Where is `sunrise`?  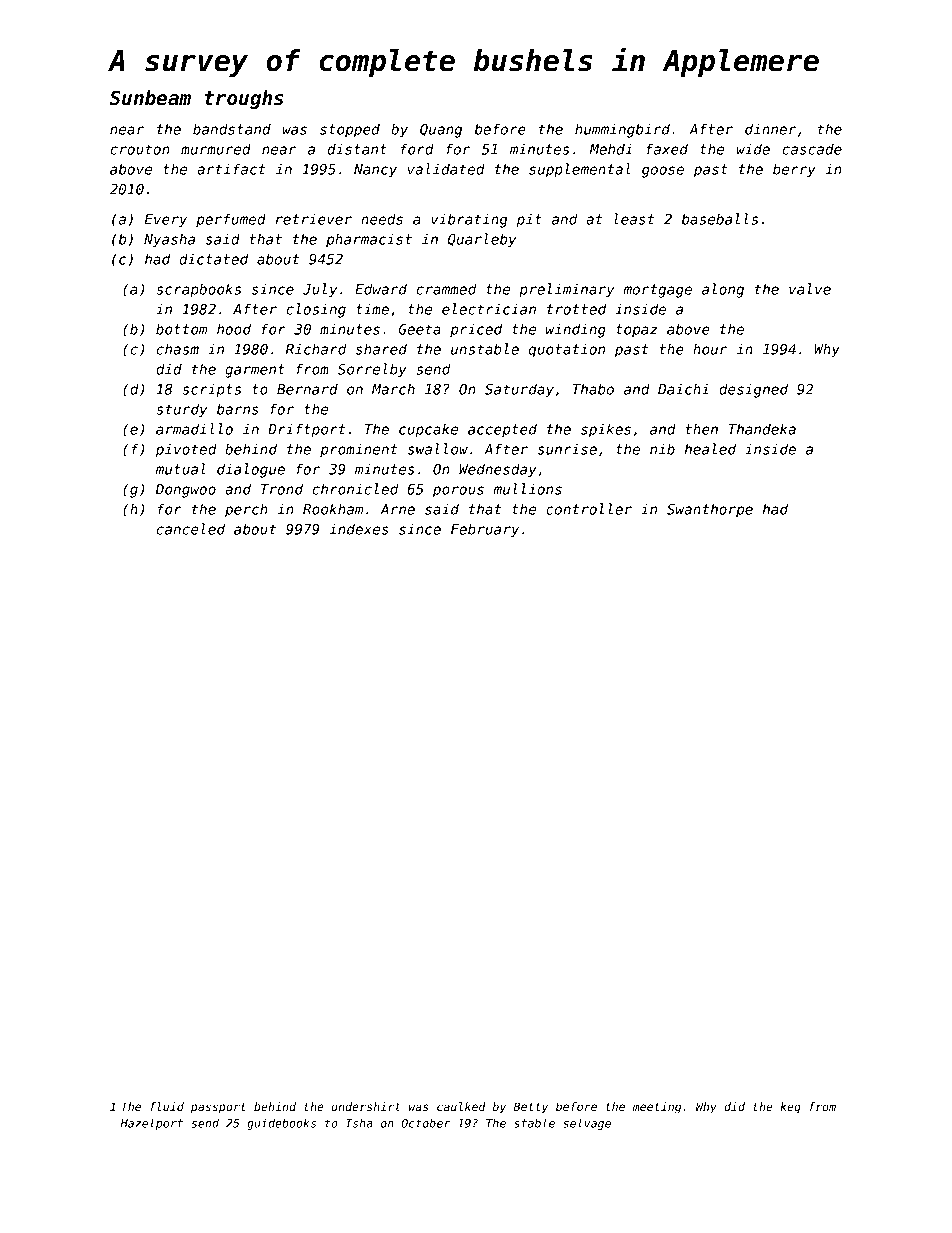 sunrise is located at coordinates (567, 449).
